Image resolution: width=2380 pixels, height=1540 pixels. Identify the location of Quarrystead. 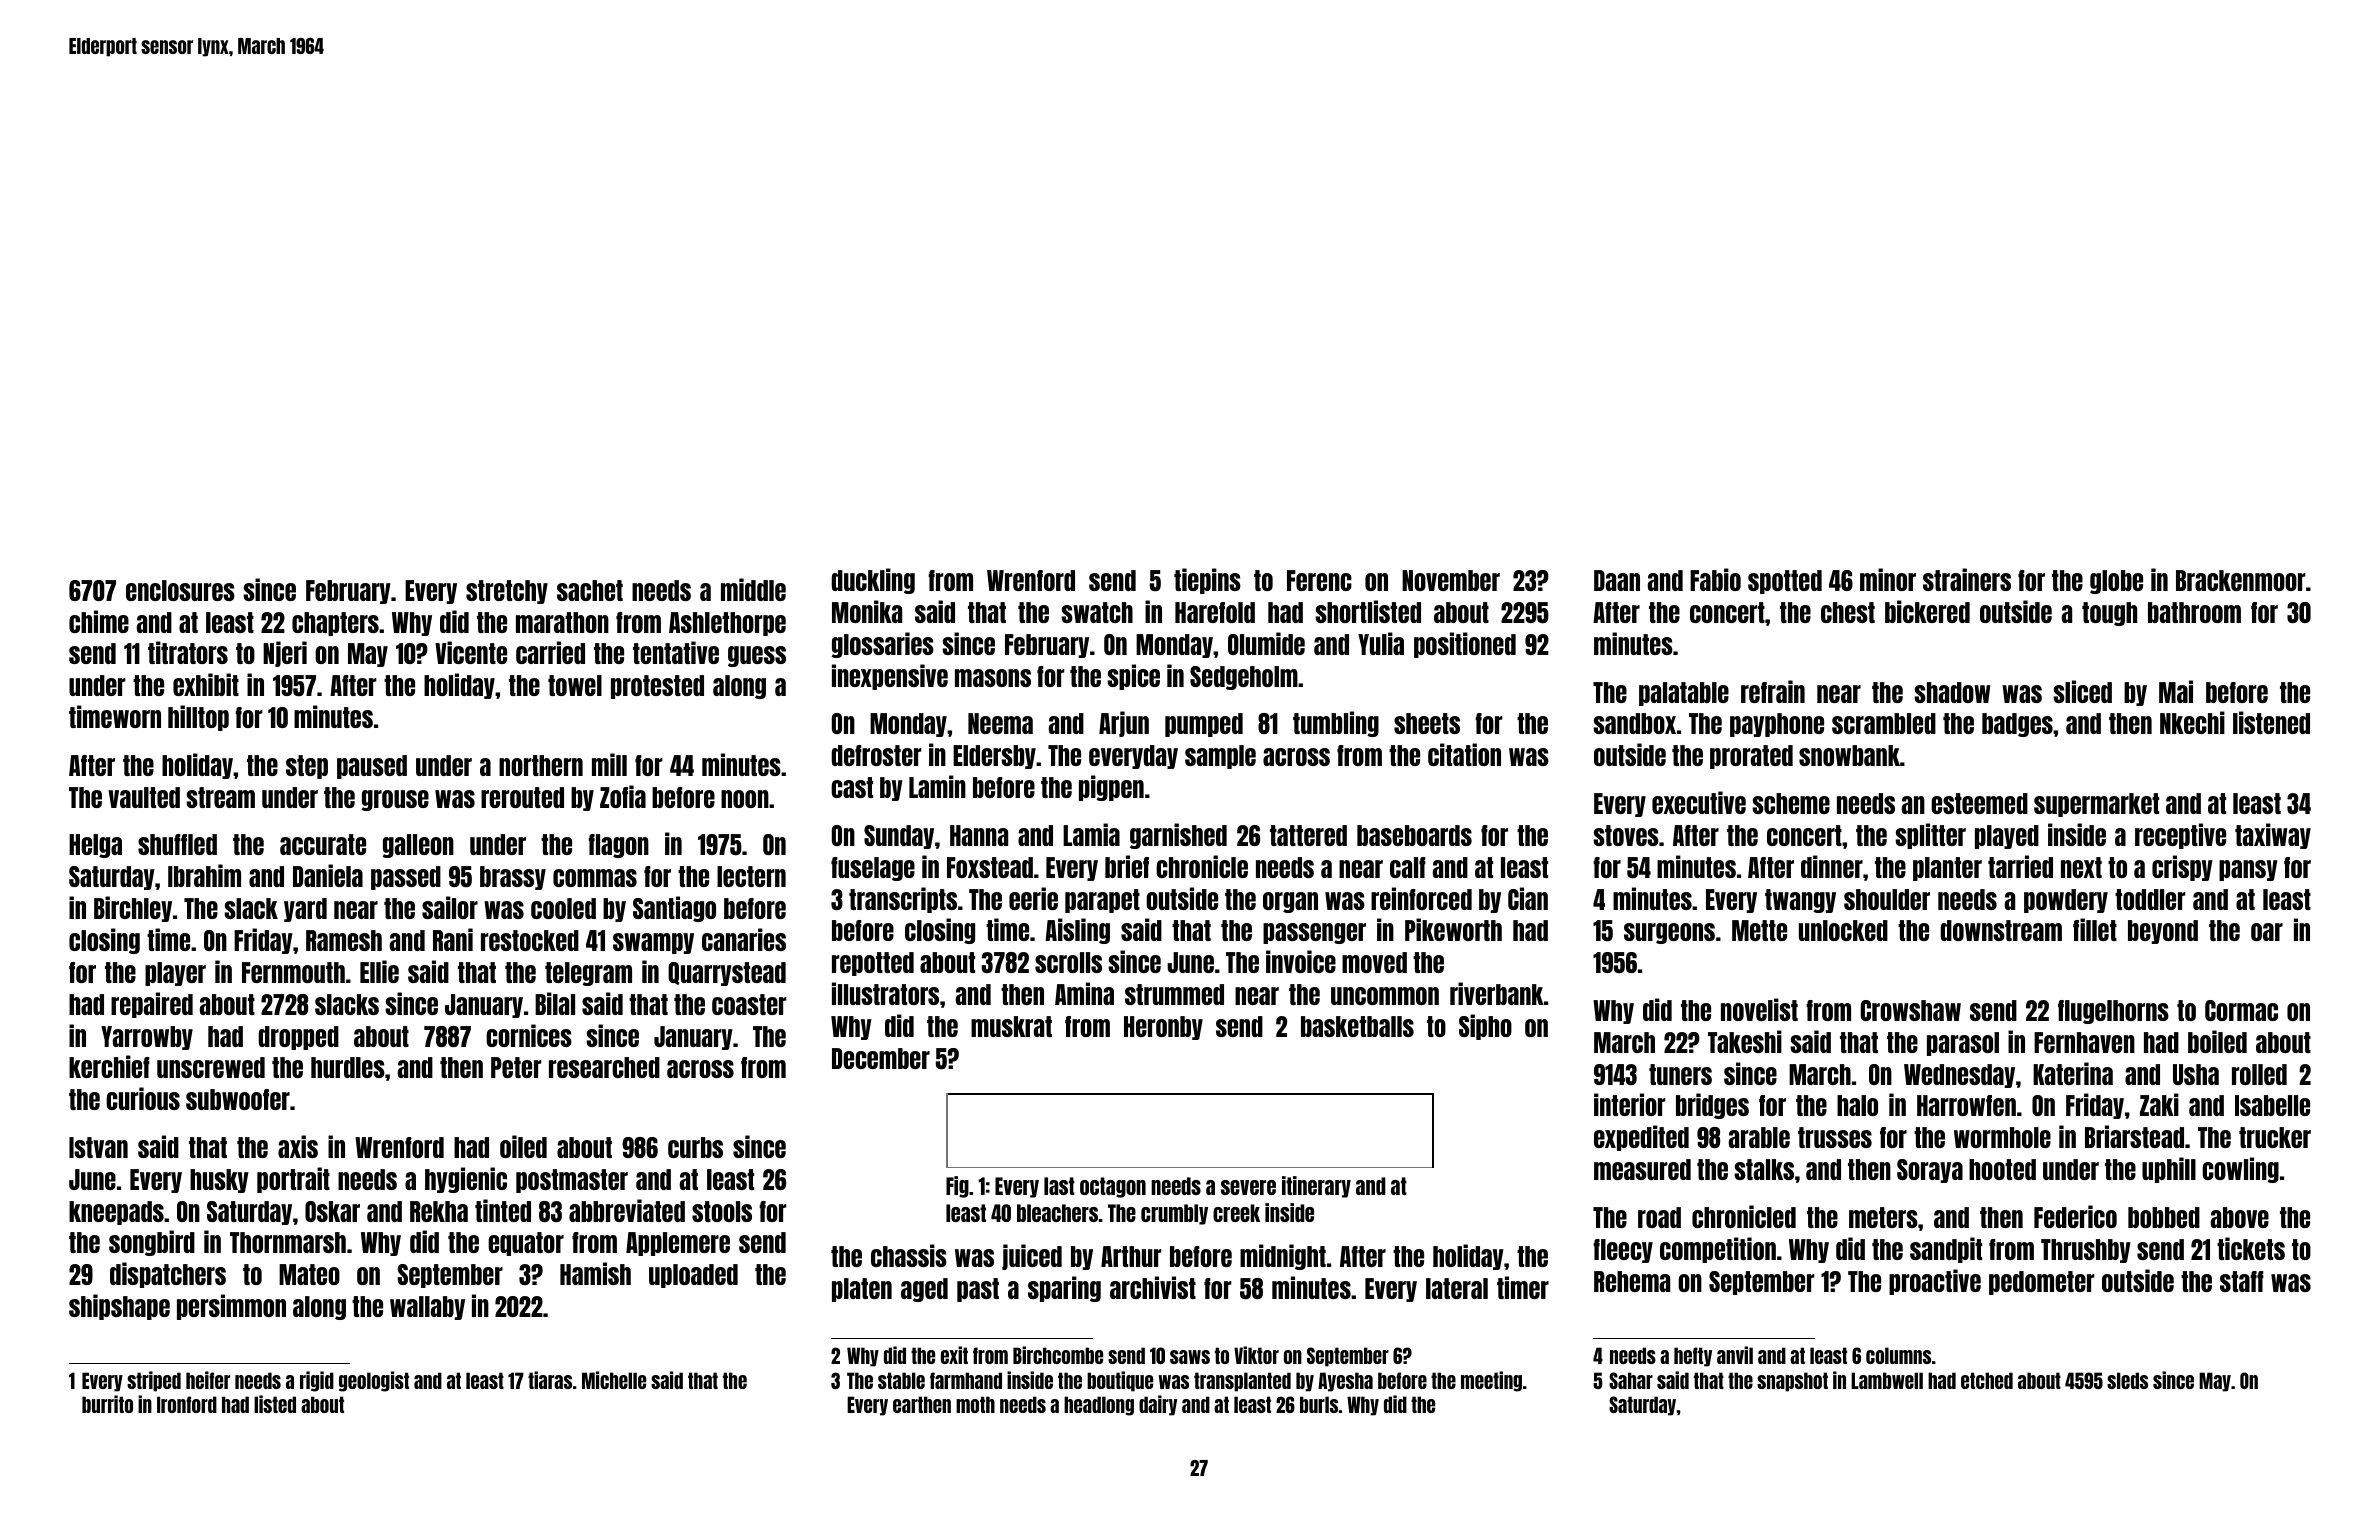
(727, 974).
